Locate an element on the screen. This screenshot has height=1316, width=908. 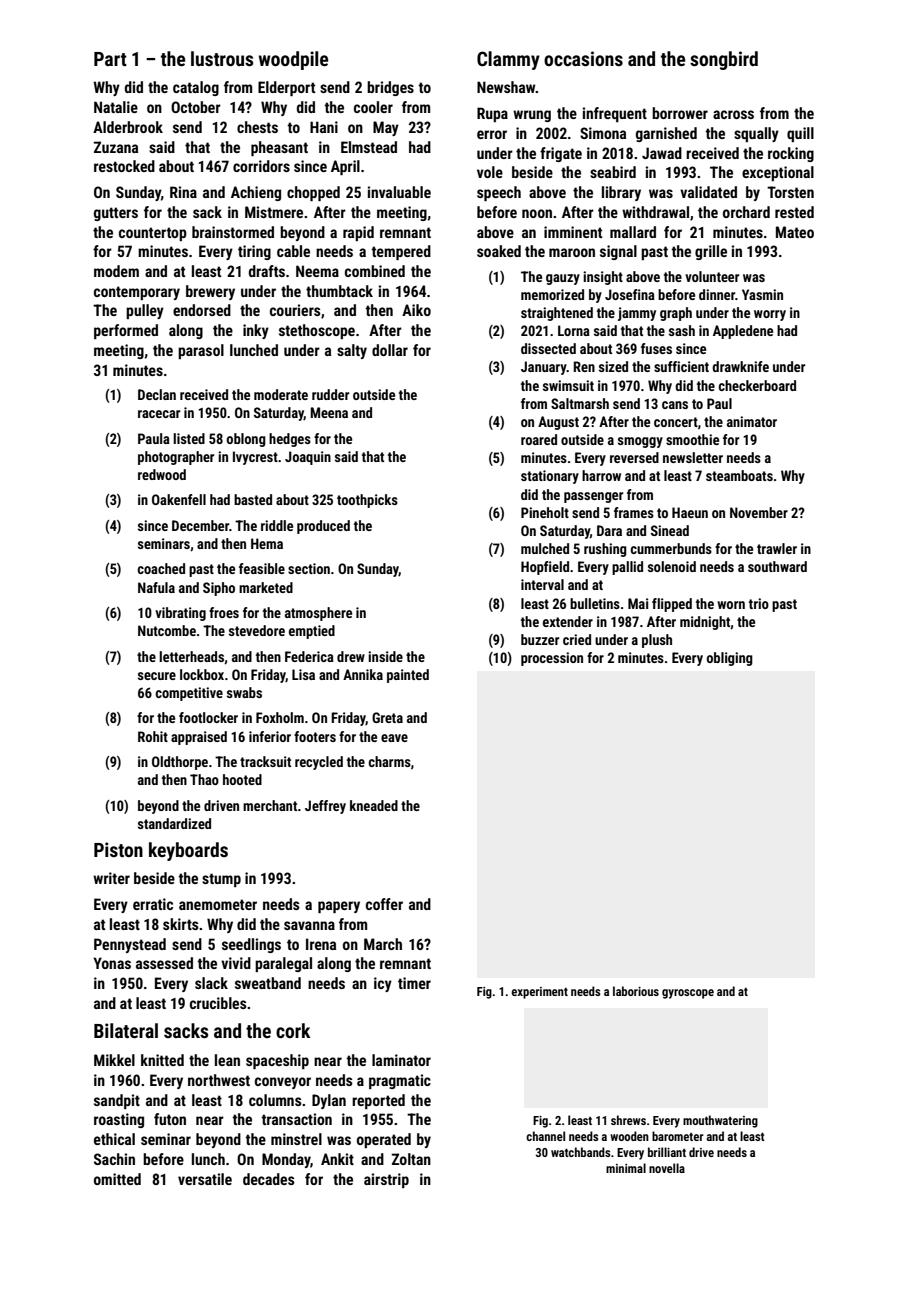
versatile is located at coordinates (205, 1179).
